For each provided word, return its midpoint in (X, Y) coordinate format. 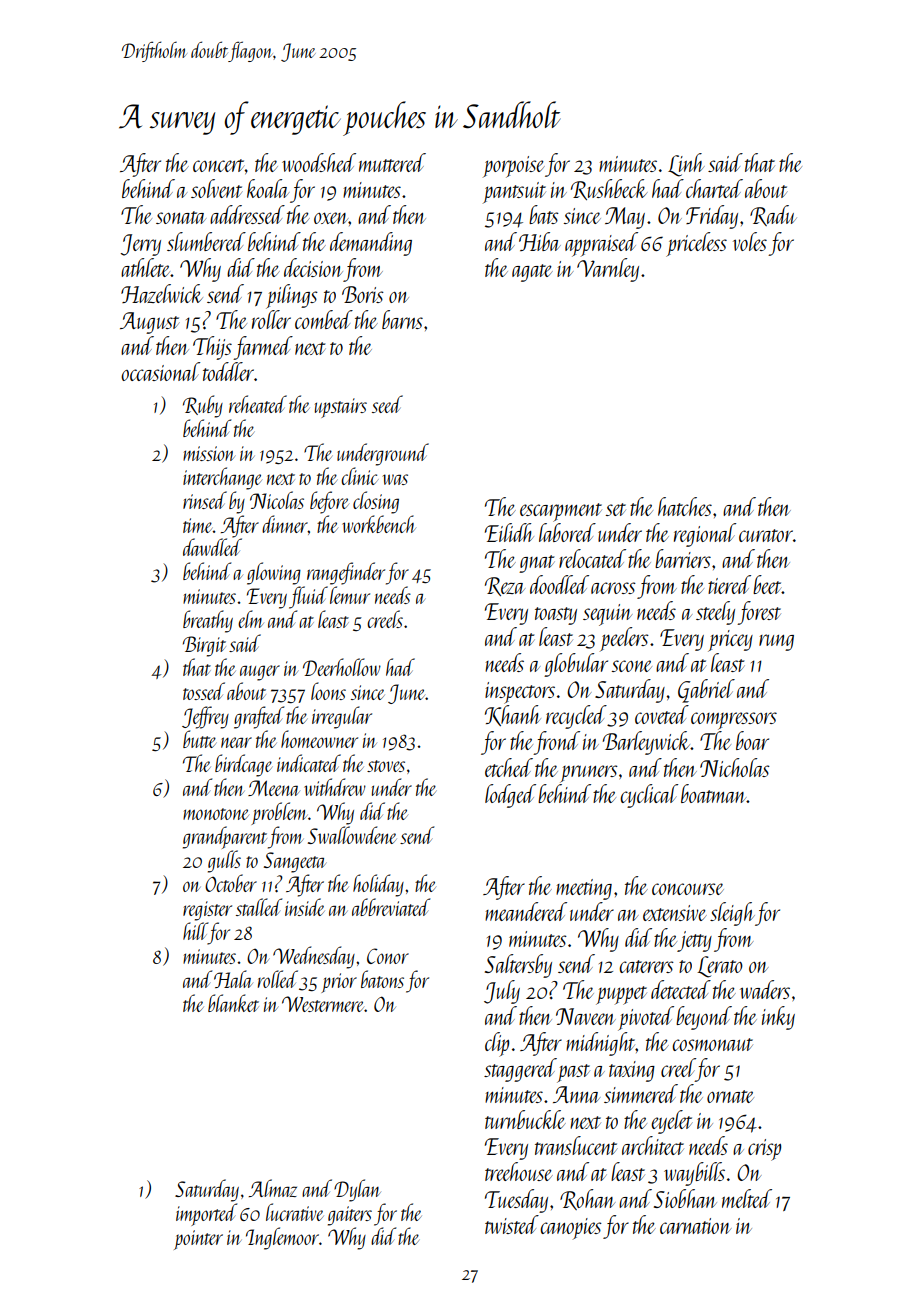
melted (747, 1198)
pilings (292, 296)
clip (497, 1044)
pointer (198, 1240)
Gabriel (706, 691)
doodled (559, 584)
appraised (601, 244)
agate (532, 273)
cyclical (649, 796)
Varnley (608, 270)
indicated (309, 763)
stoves (386, 766)
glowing (274, 573)
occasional (160, 371)
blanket (233, 1003)
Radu (773, 215)
